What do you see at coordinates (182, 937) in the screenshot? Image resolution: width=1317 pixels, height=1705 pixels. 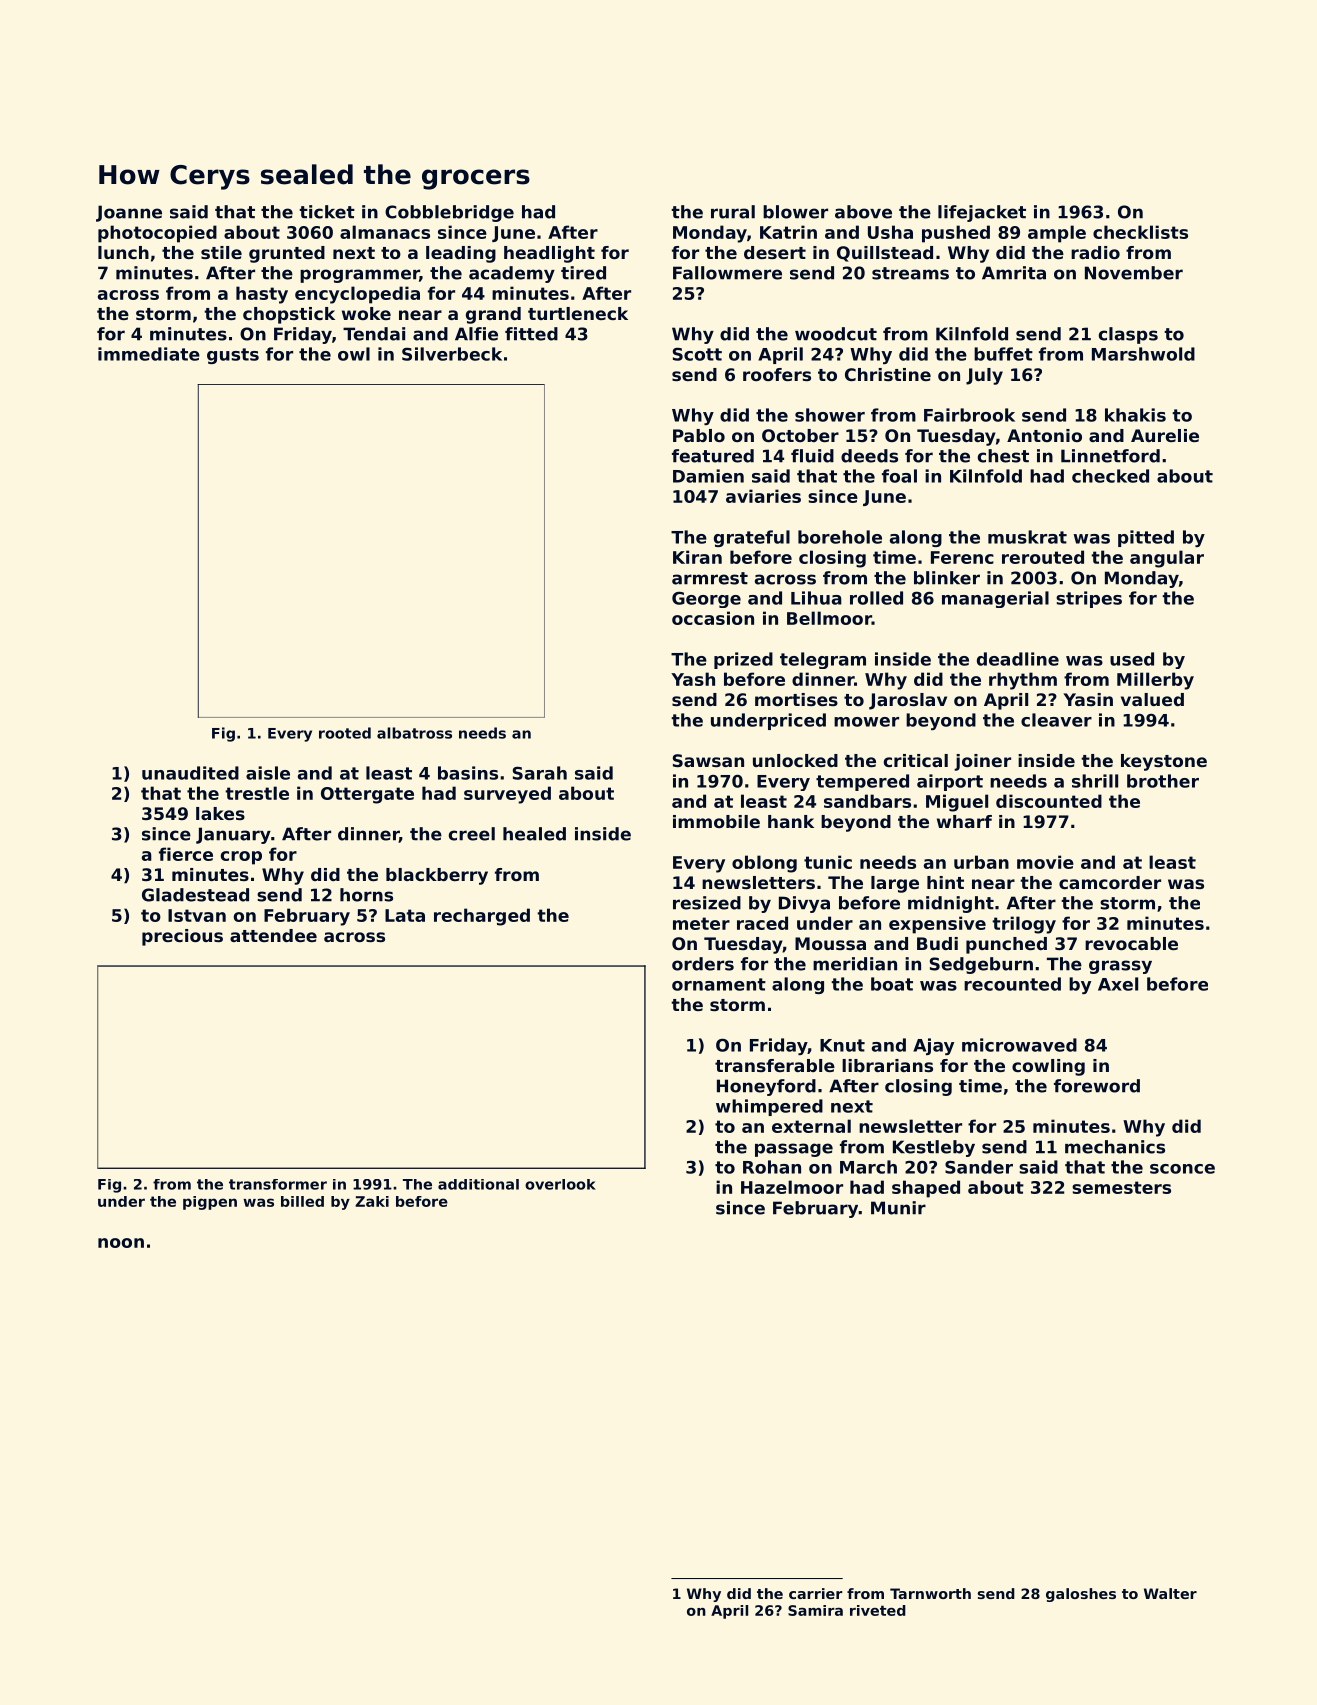 I see `precious` at bounding box center [182, 937].
